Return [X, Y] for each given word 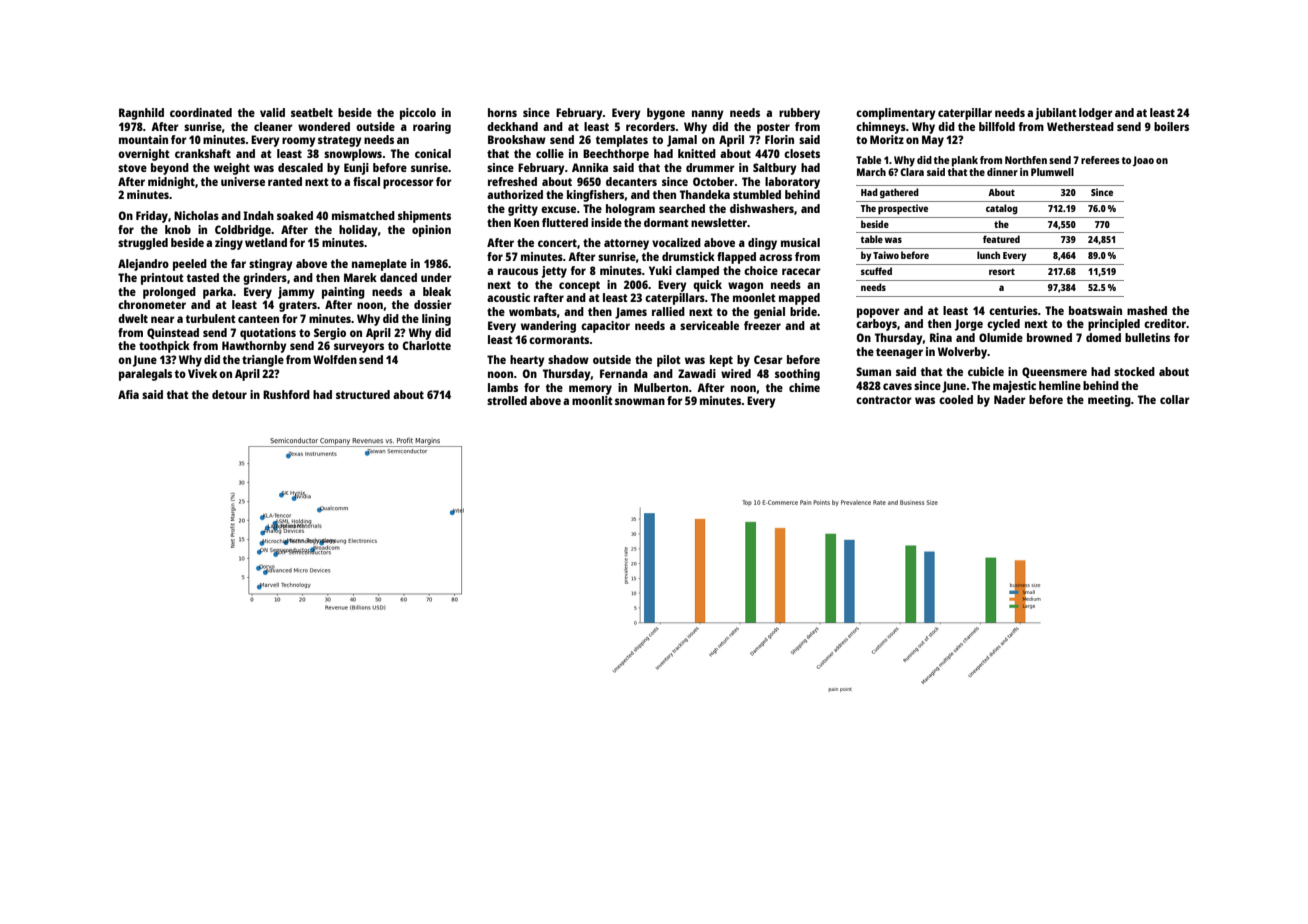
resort [1002, 271]
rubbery [799, 114]
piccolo [418, 114]
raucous [518, 271]
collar [1175, 399]
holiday [358, 231]
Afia [128, 394]
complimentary [896, 114]
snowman [640, 401]
